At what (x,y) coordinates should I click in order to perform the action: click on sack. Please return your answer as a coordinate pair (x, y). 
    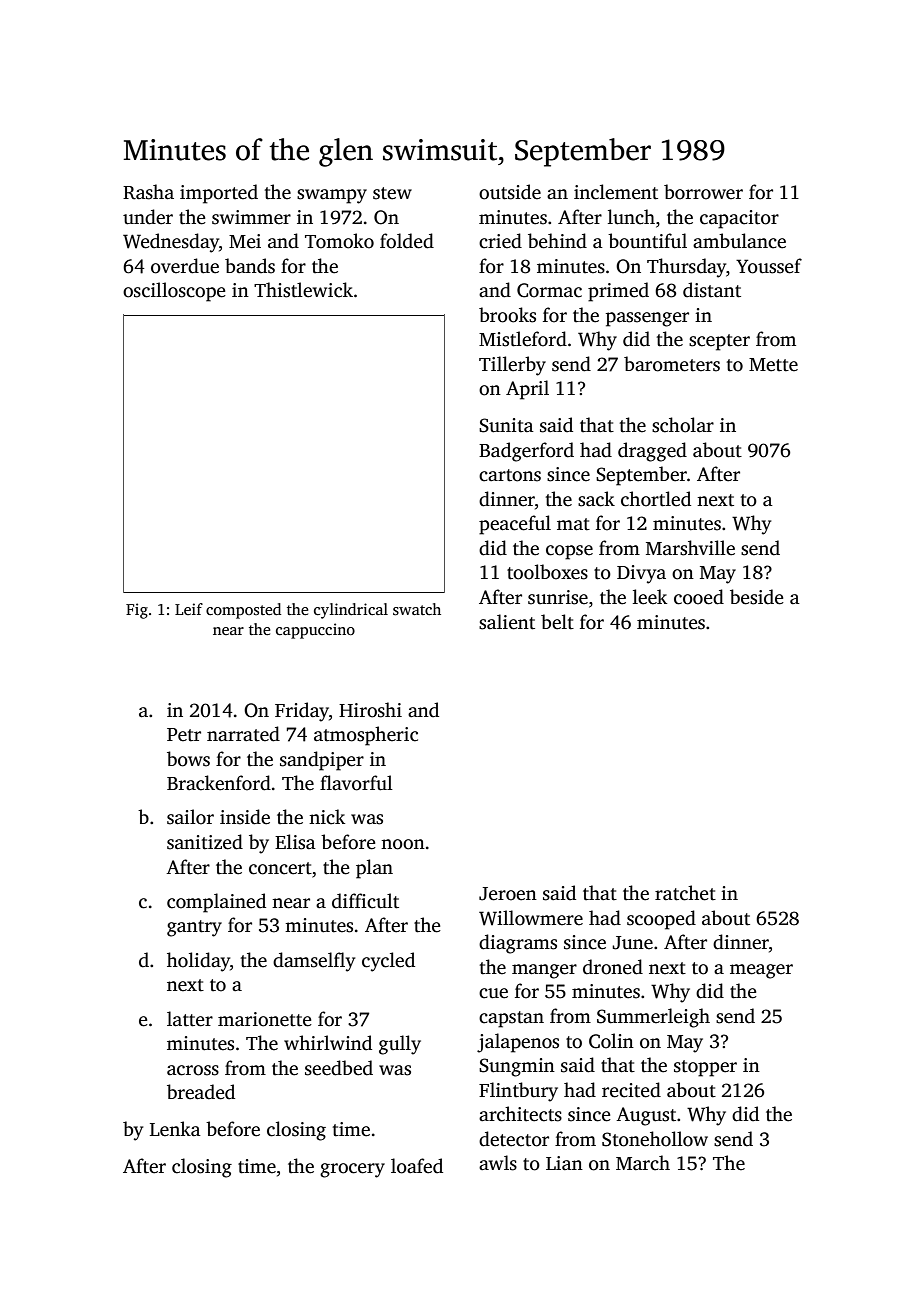
    Looking at the image, I should click on (596, 499).
